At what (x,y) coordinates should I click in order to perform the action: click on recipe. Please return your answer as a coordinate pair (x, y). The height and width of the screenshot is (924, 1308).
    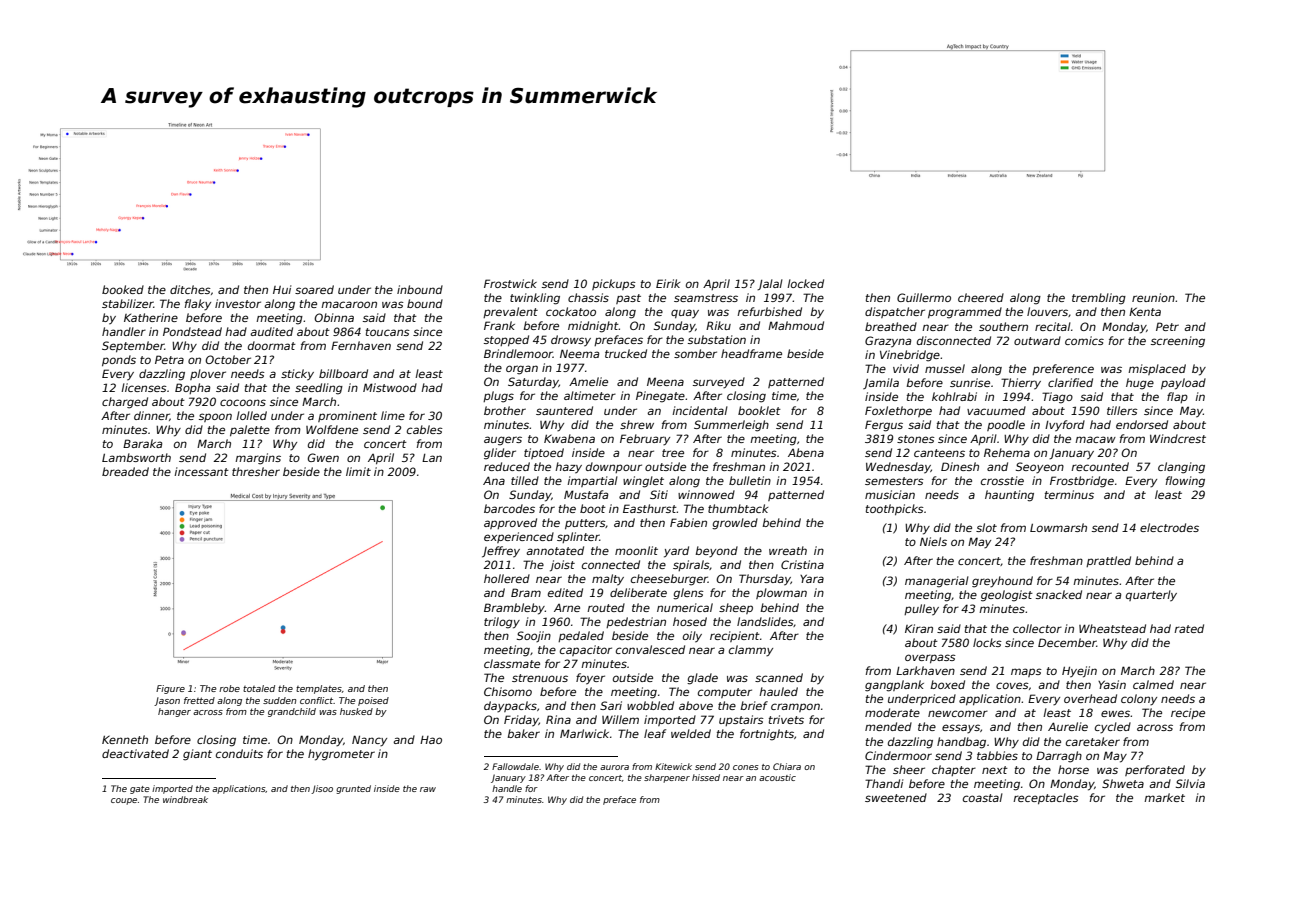
    Looking at the image, I should click on (1188, 713).
